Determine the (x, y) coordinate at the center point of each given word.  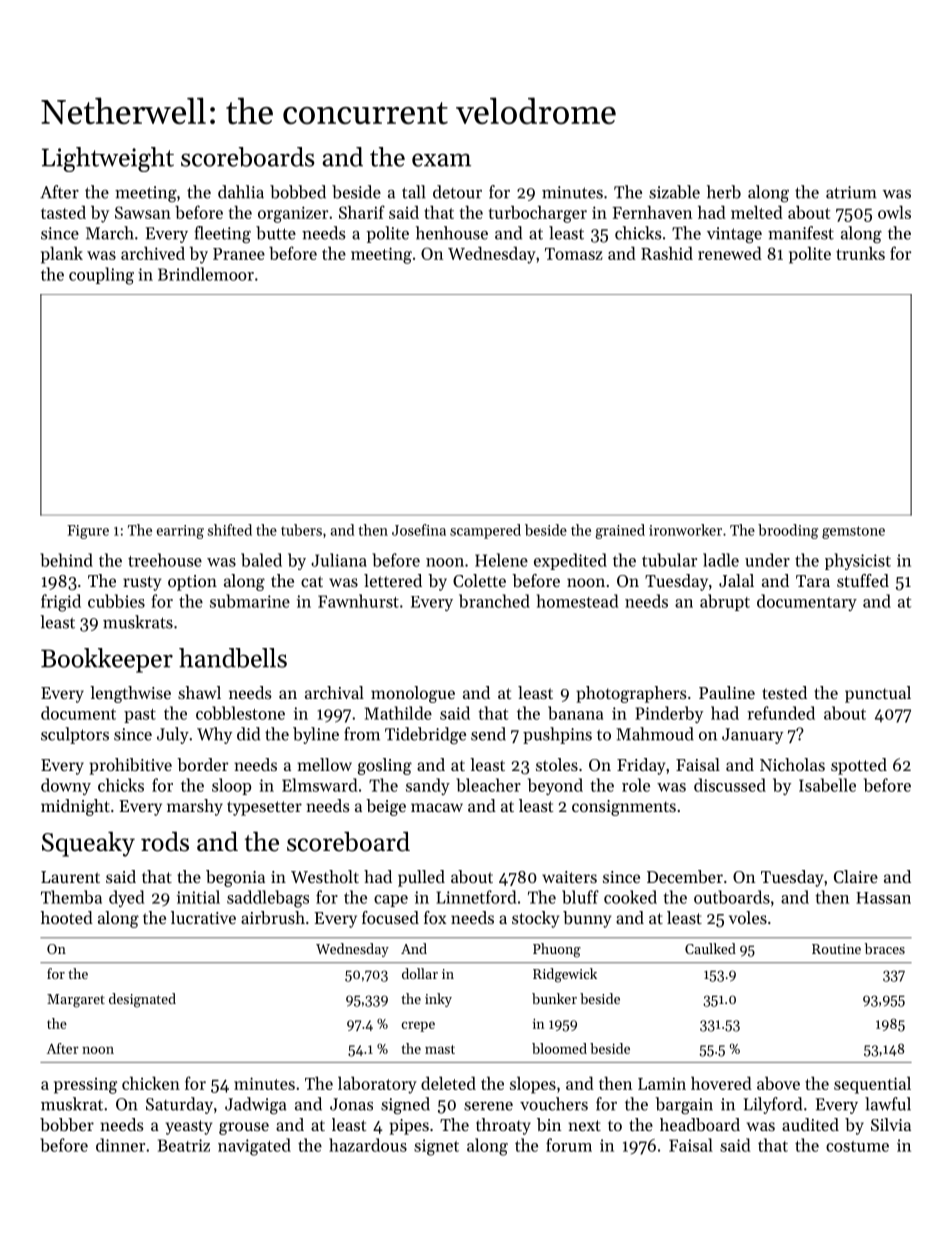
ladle (721, 560)
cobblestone (240, 713)
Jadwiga (256, 1105)
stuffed (863, 580)
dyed (126, 898)
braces (885, 948)
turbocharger (538, 214)
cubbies (116, 601)
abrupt (725, 602)
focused (390, 917)
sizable (674, 192)
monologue (413, 694)
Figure (88, 532)
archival (334, 692)
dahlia (241, 192)
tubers (301, 530)
